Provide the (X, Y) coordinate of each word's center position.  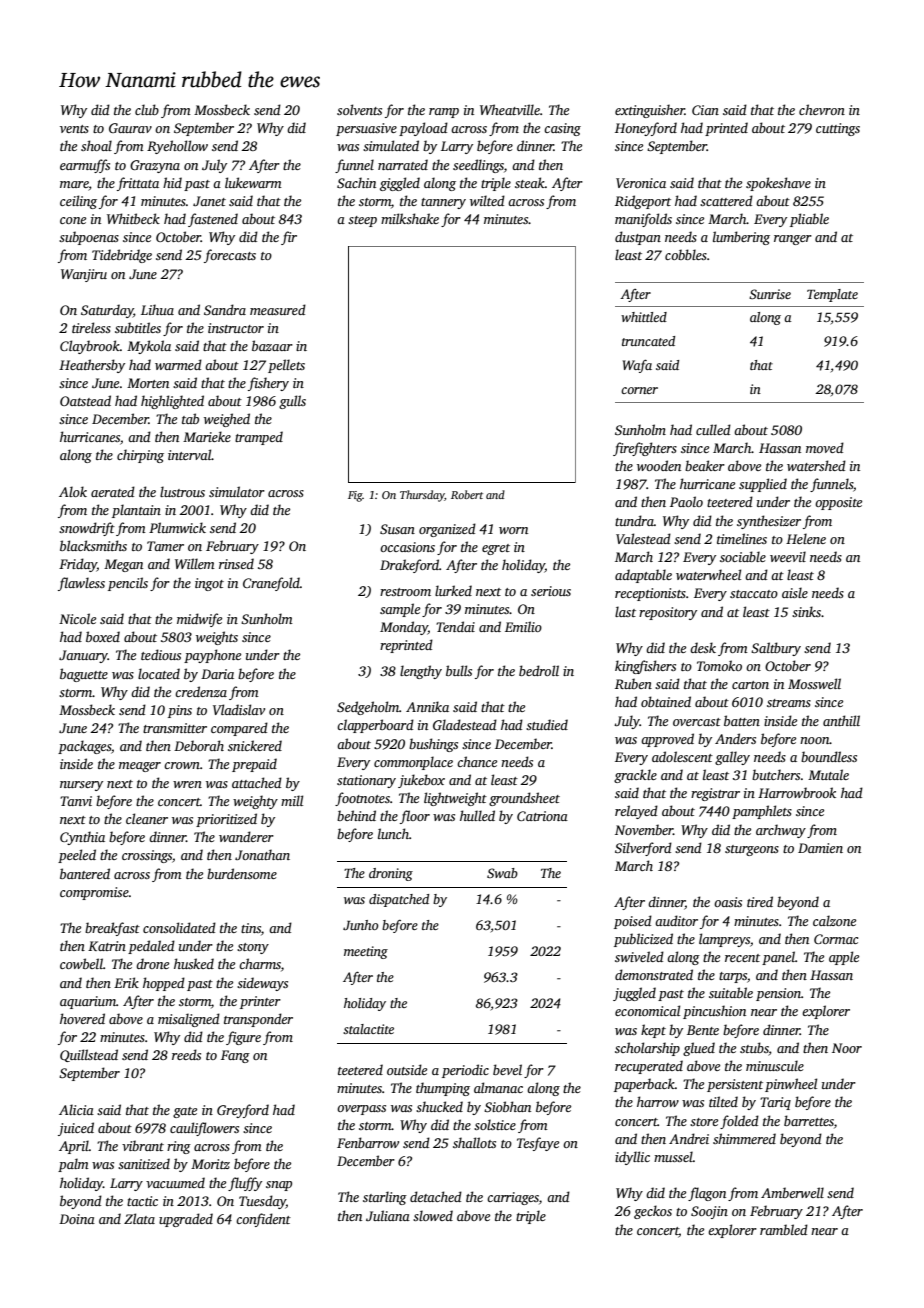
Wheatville (510, 109)
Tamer (165, 546)
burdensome (242, 873)
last (625, 611)
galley (732, 758)
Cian (705, 110)
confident (263, 1220)
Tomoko (719, 665)
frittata (138, 184)
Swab (502, 873)
